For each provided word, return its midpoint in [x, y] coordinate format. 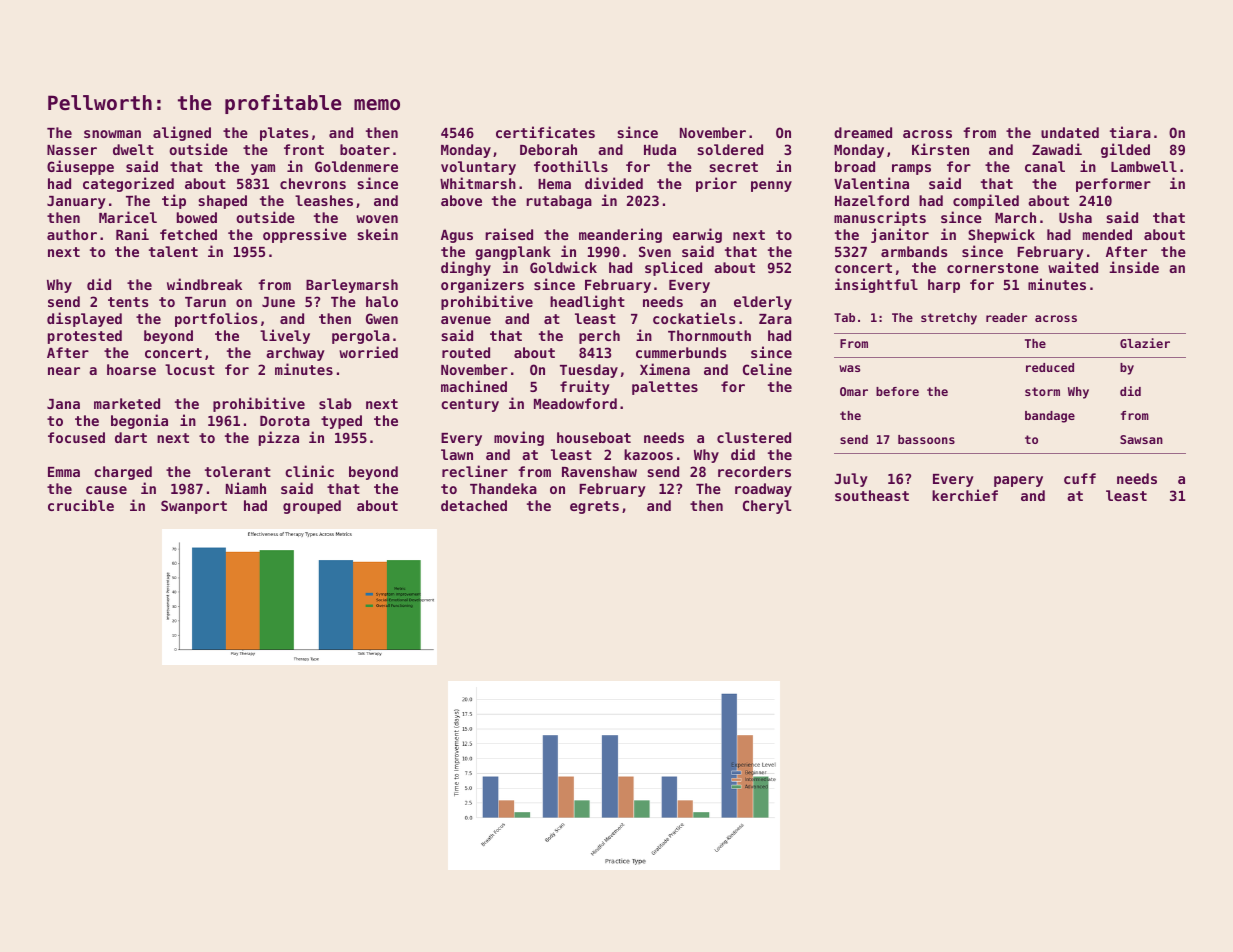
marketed [127, 403]
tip [174, 201]
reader [1006, 317]
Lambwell [1144, 166]
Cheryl [767, 507]
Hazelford [872, 200]
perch [599, 337]
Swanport [194, 507]
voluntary [478, 168]
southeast [872, 495]
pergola [361, 337]
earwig [697, 235]
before [897, 391]
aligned [182, 133]
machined [474, 386]
